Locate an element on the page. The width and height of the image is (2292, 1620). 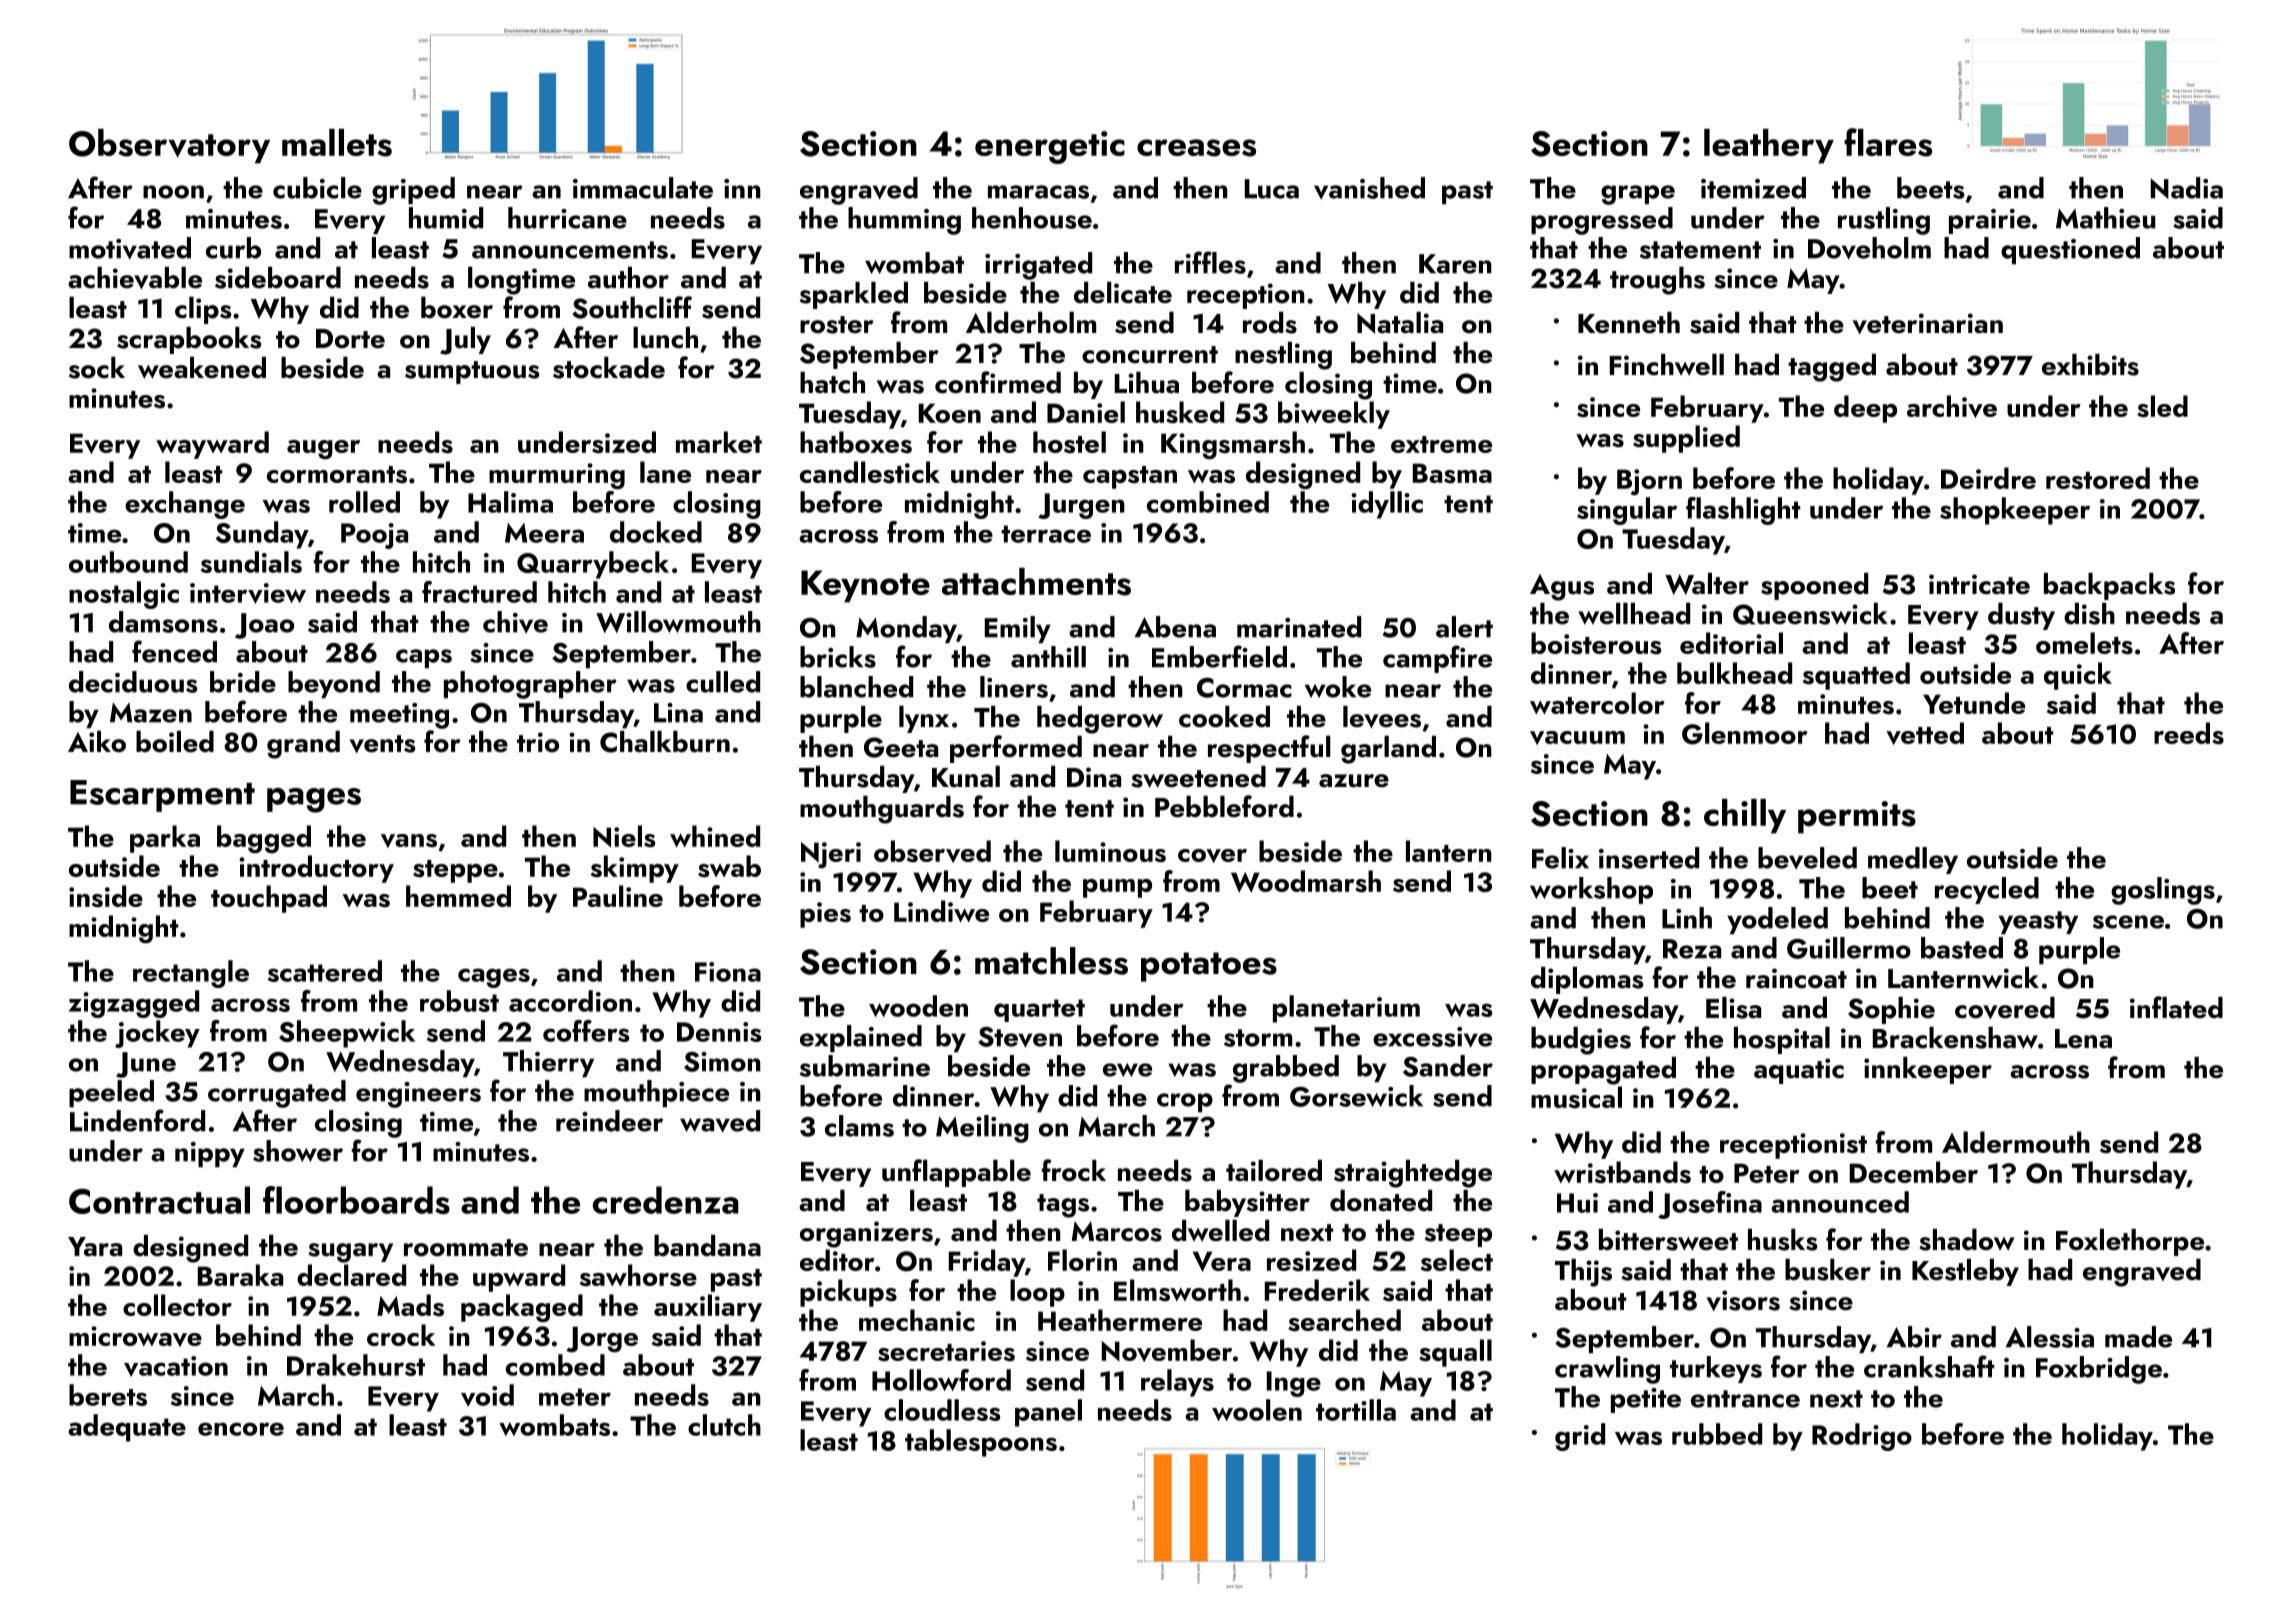
docked is located at coordinates (656, 532).
